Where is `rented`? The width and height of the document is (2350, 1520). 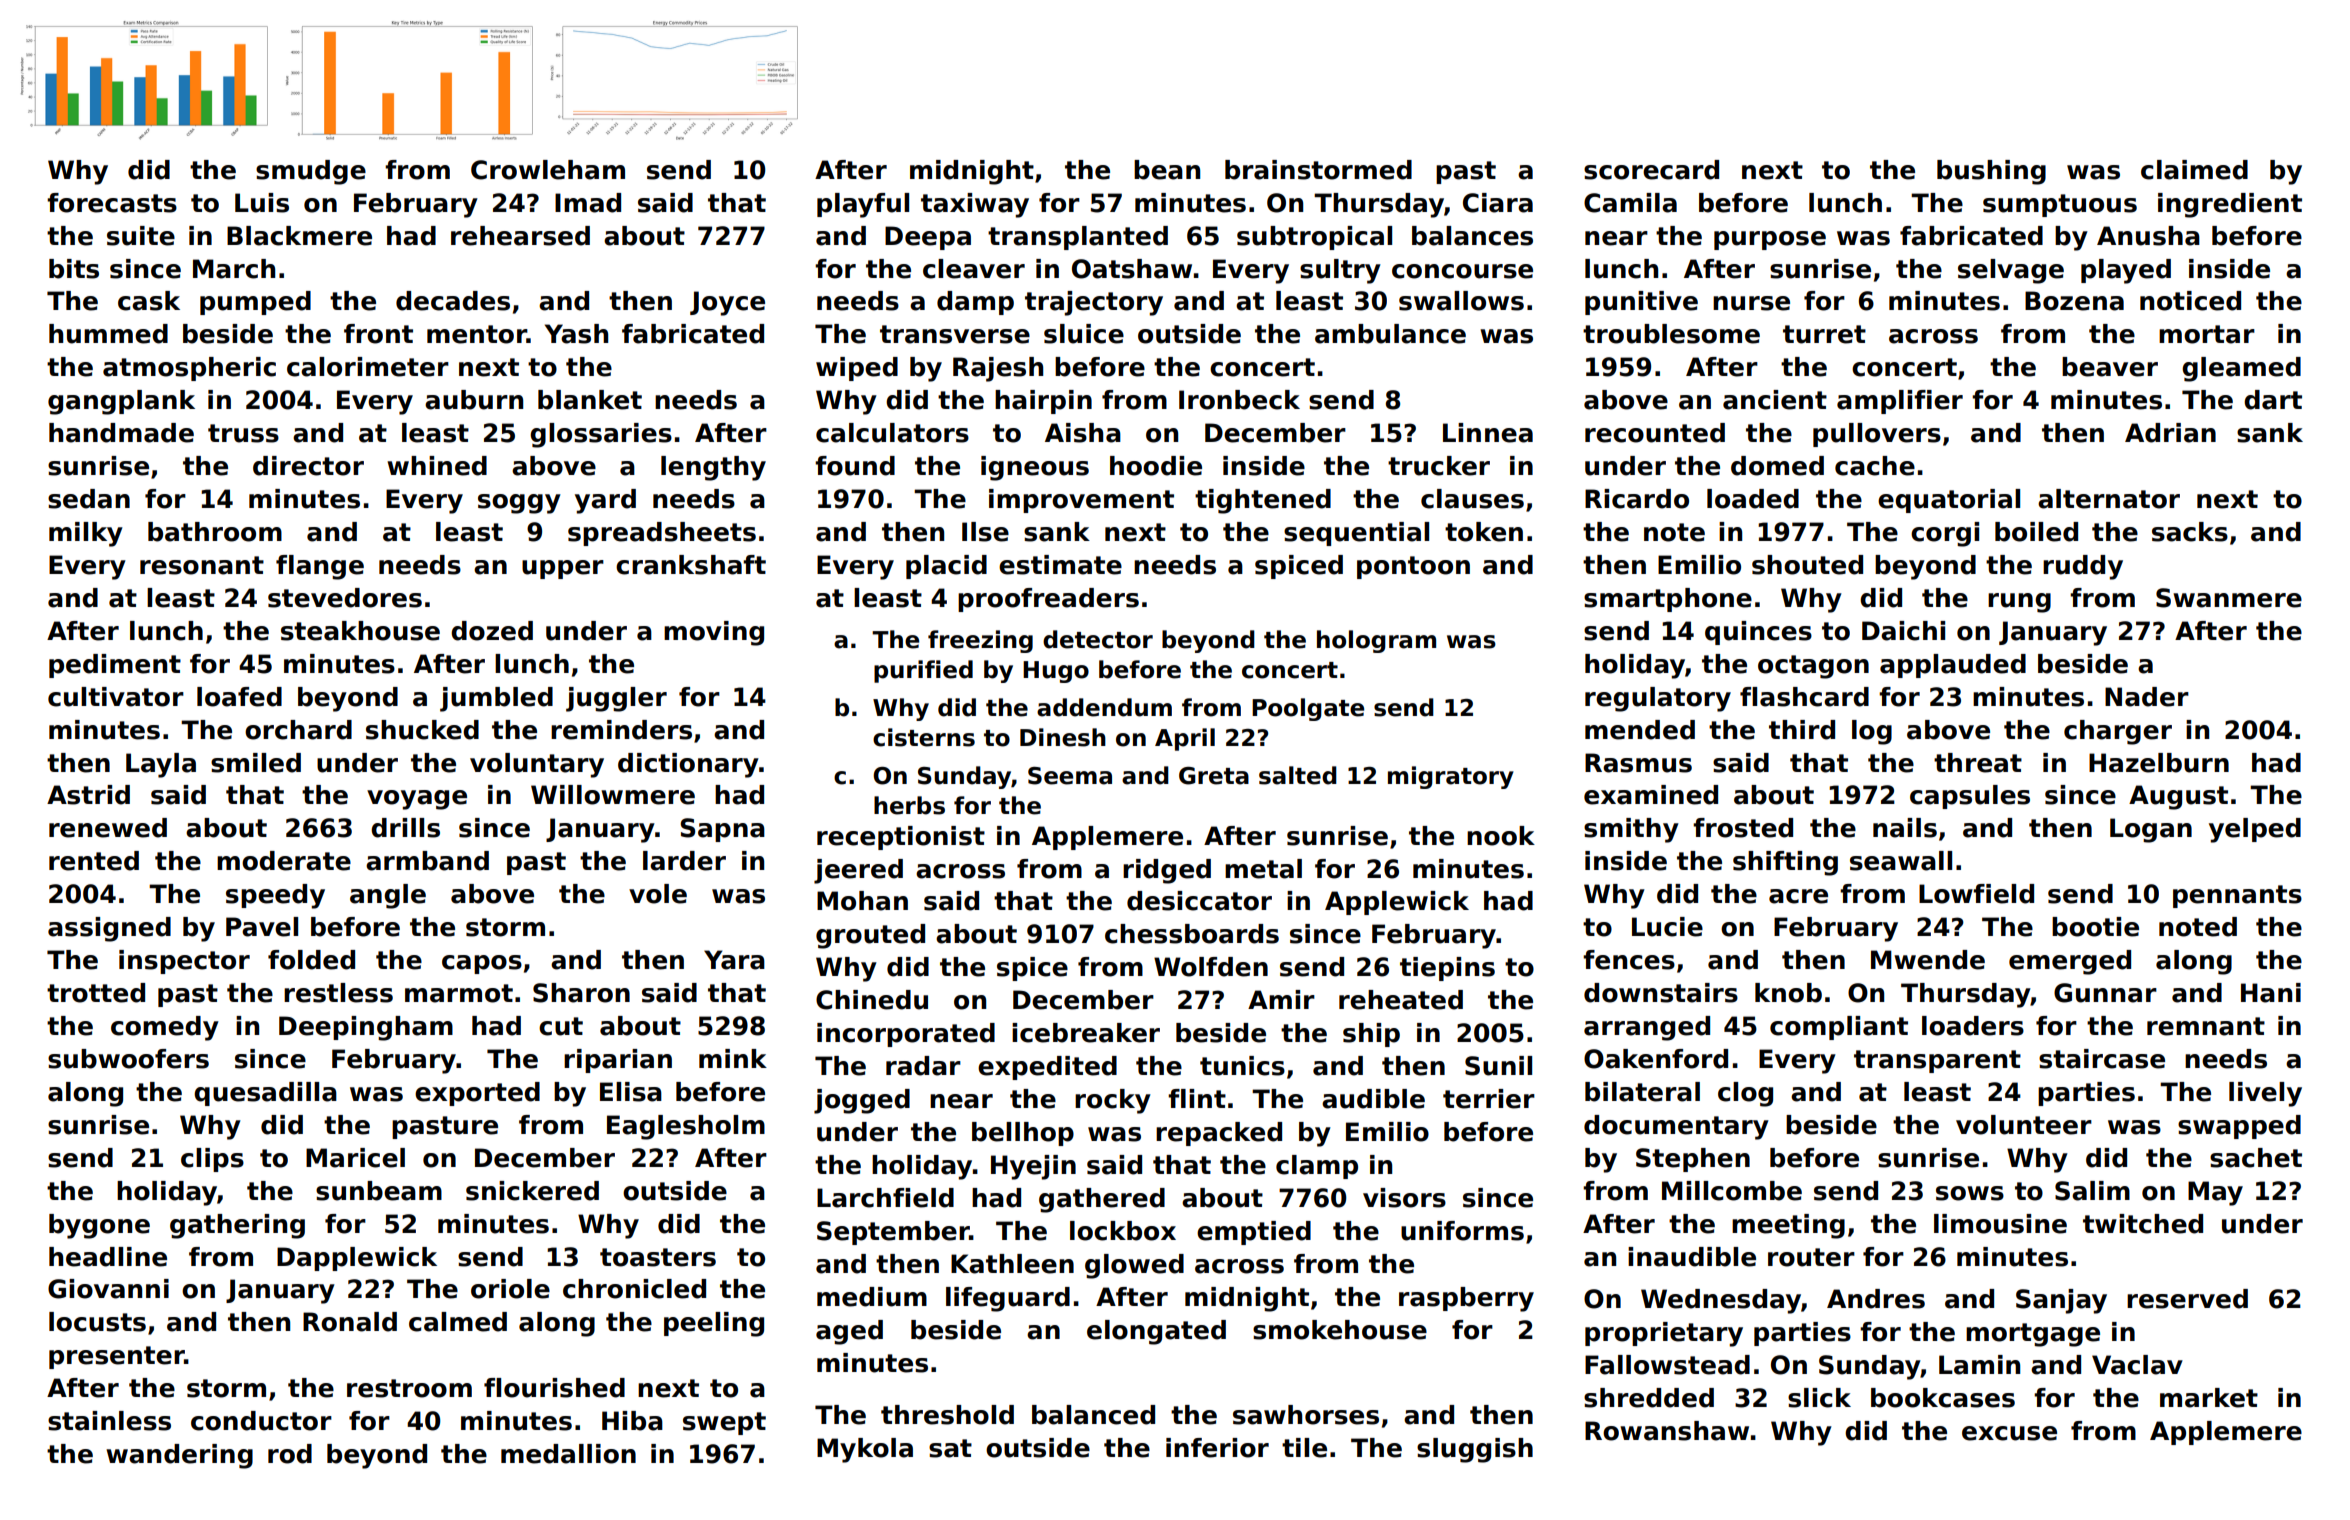
rented is located at coordinates (94, 861).
